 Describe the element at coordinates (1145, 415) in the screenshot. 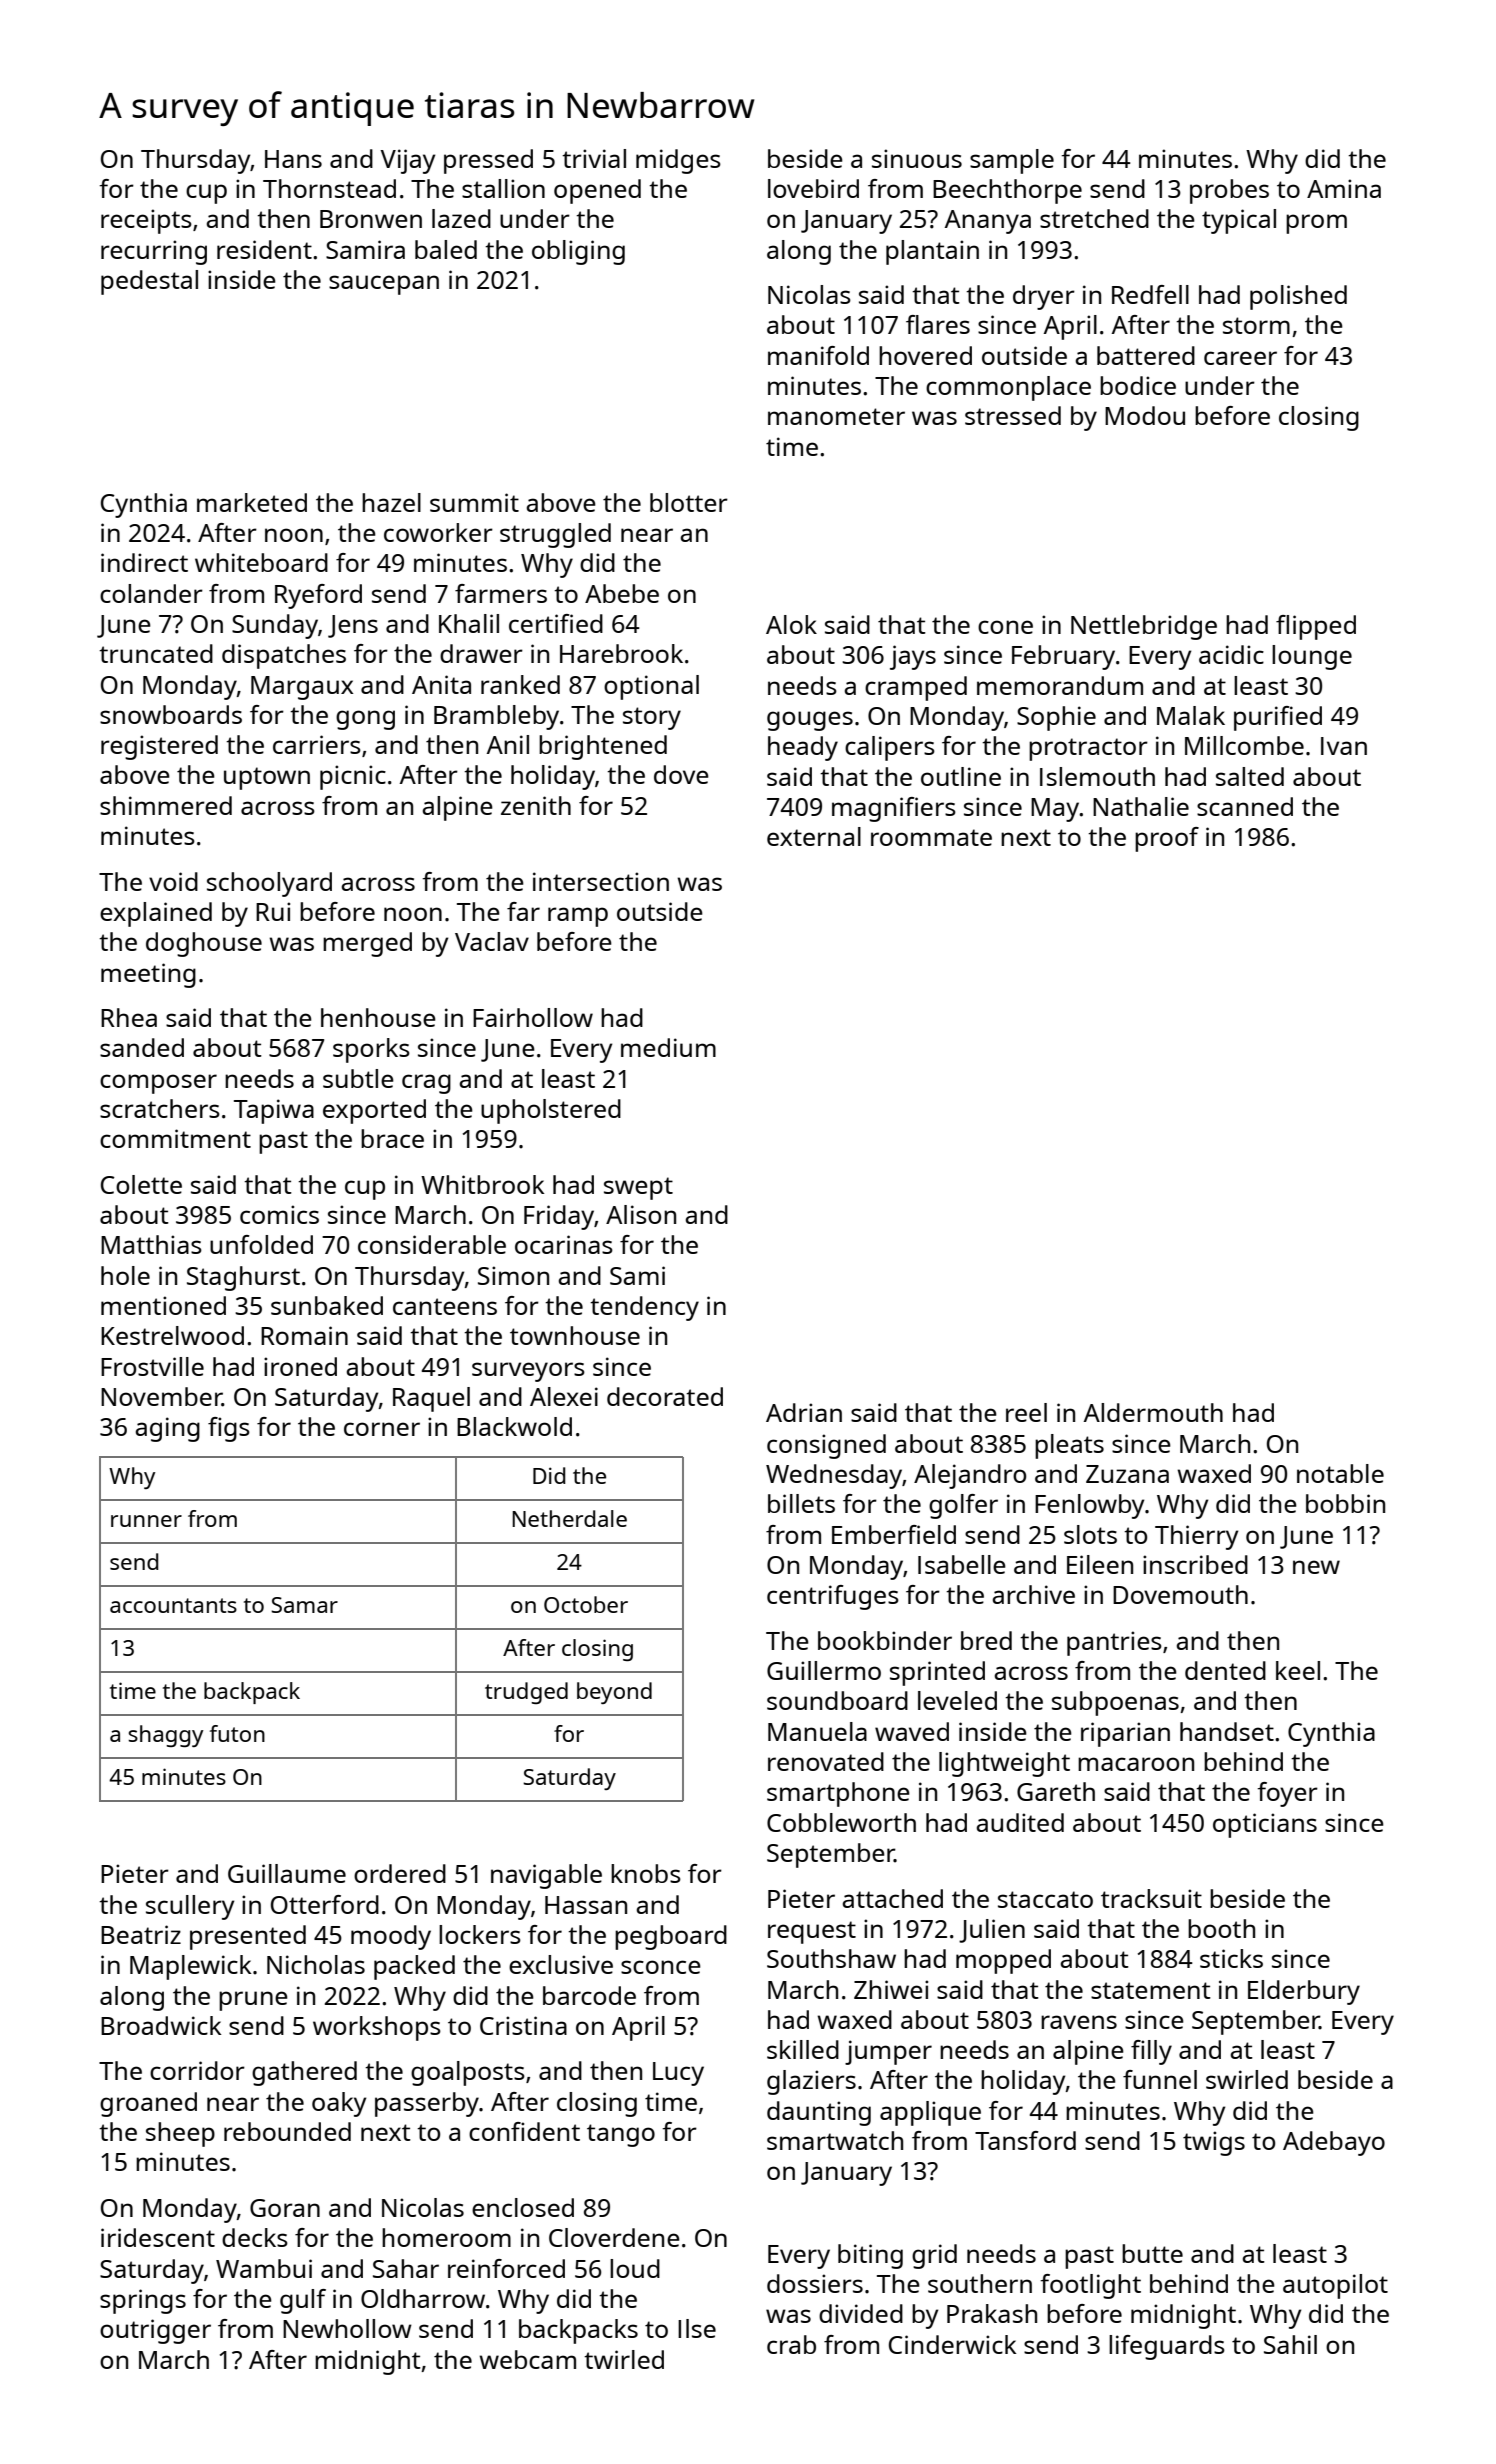

I see `Modou` at that location.
